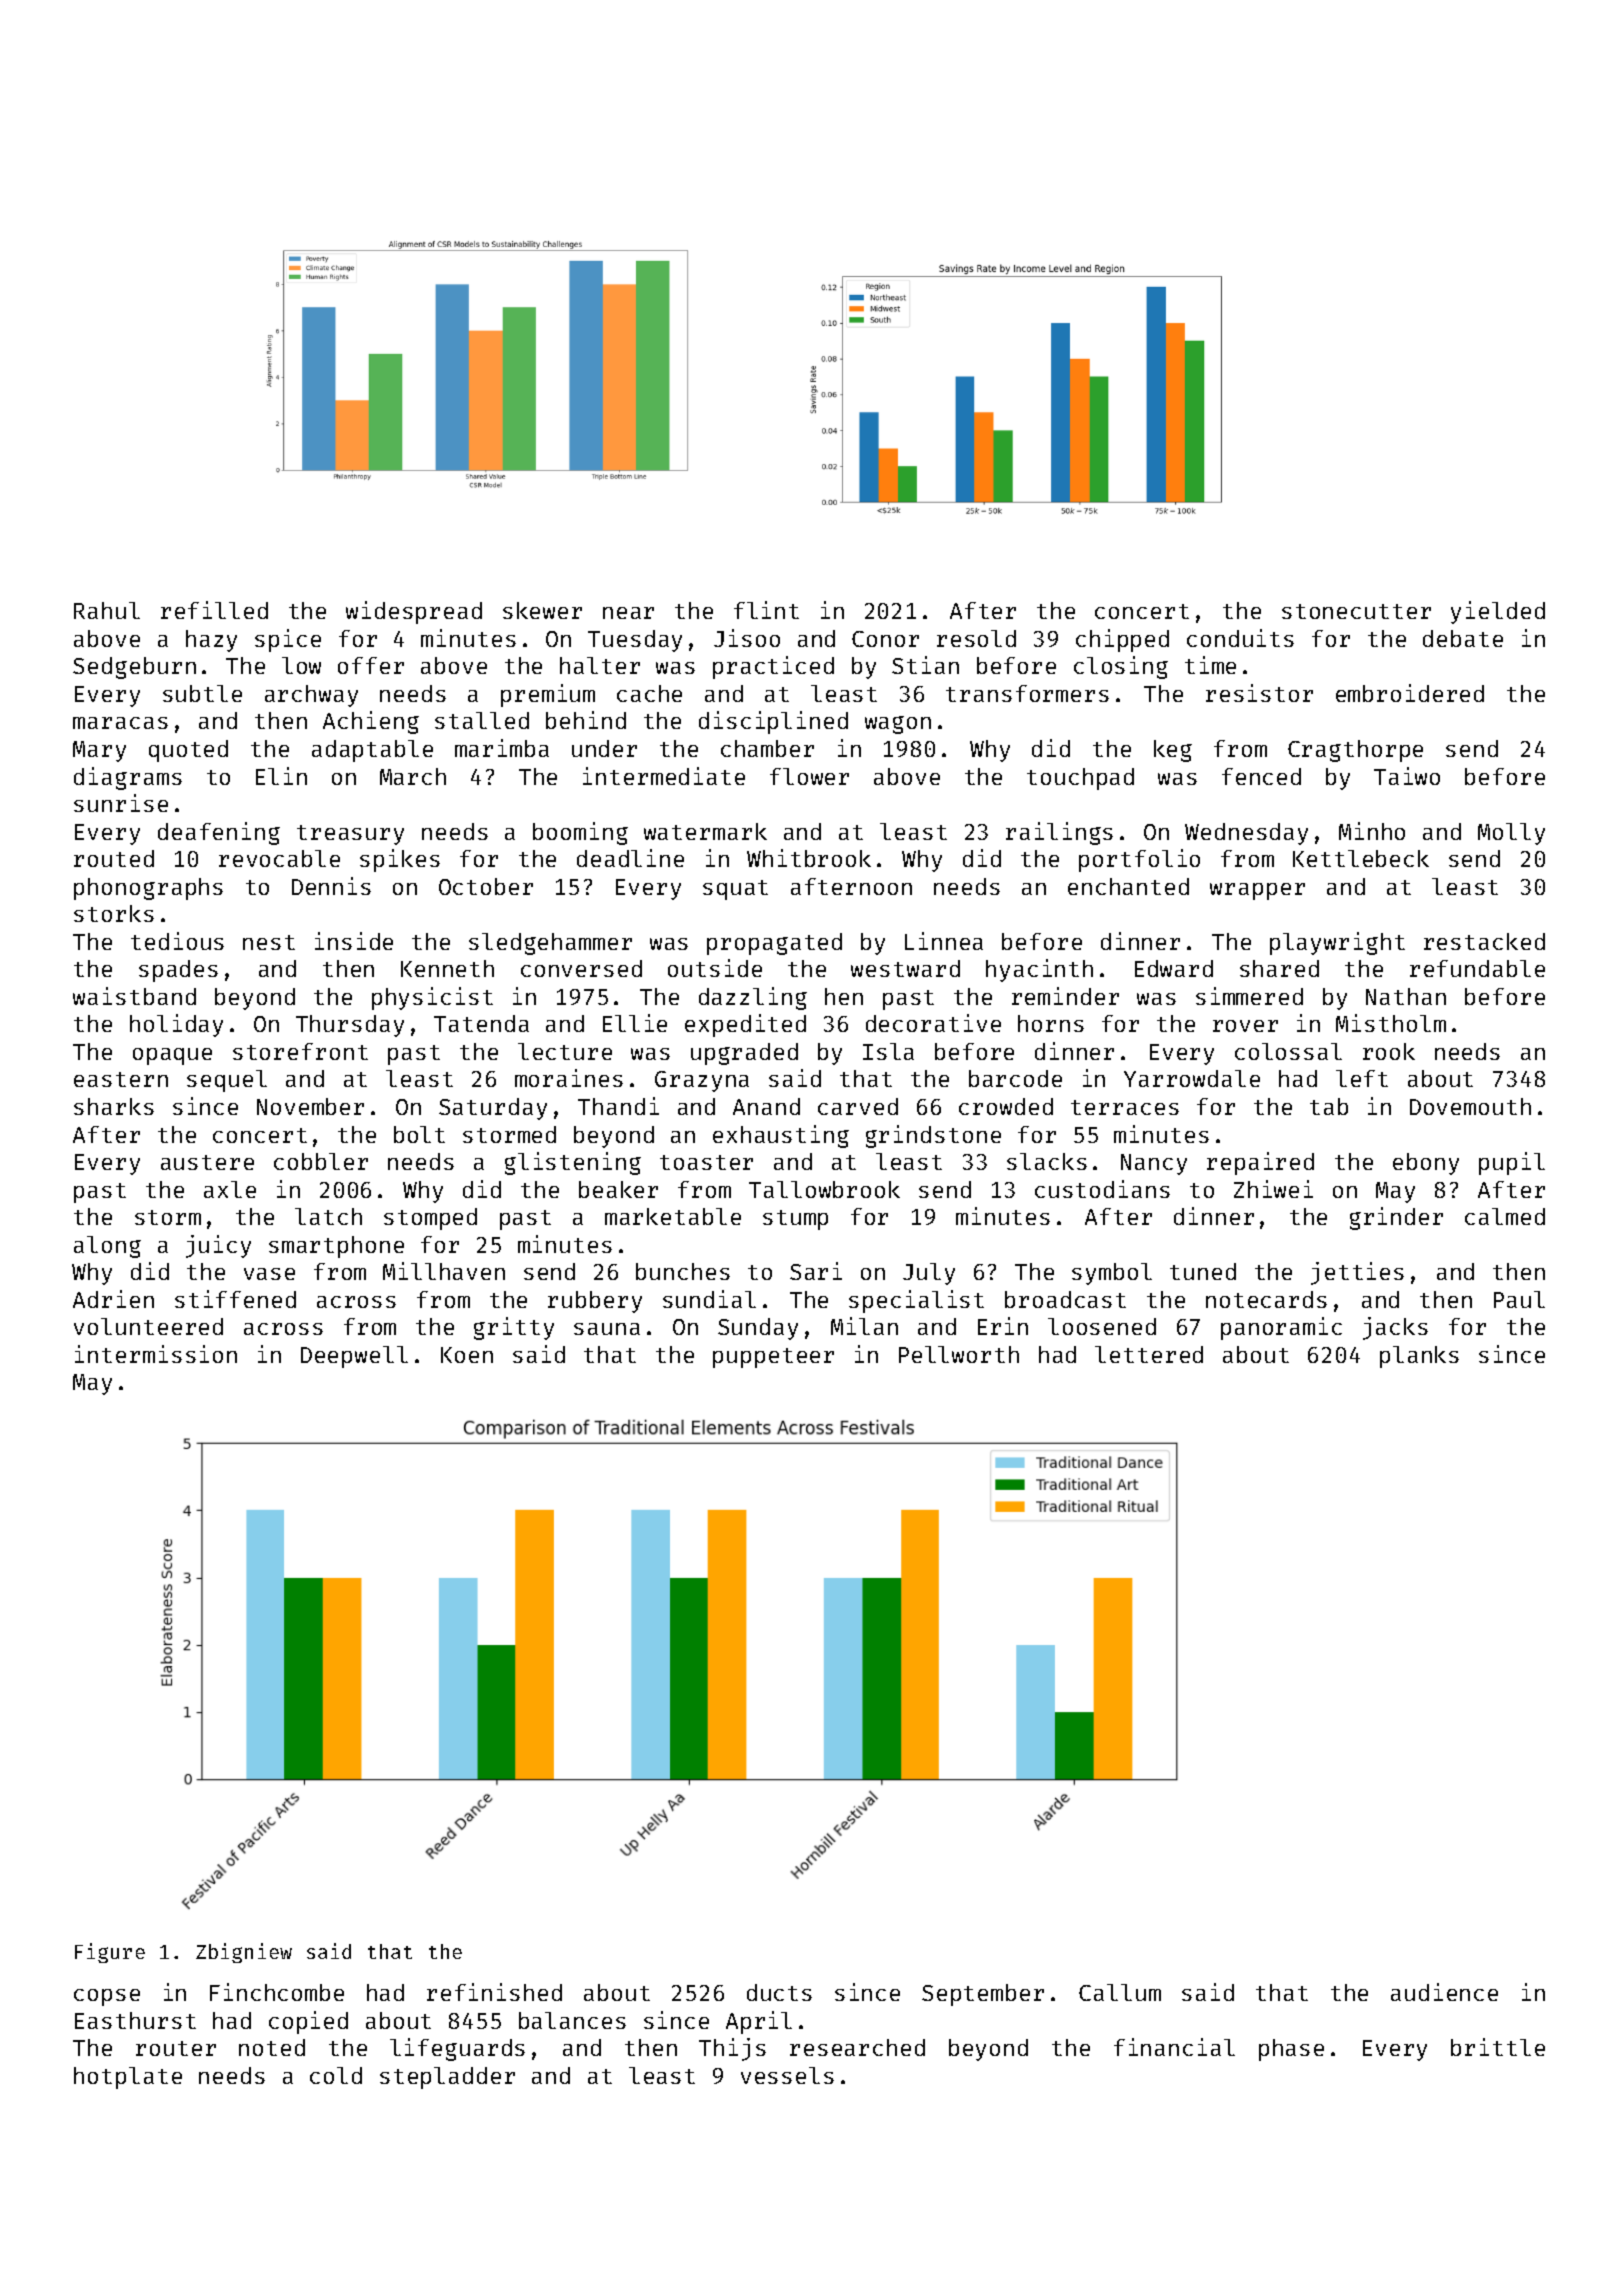 The width and height of the screenshot is (1620, 2292). Describe the element at coordinates (120, 723) in the screenshot. I see `maracas` at that location.
